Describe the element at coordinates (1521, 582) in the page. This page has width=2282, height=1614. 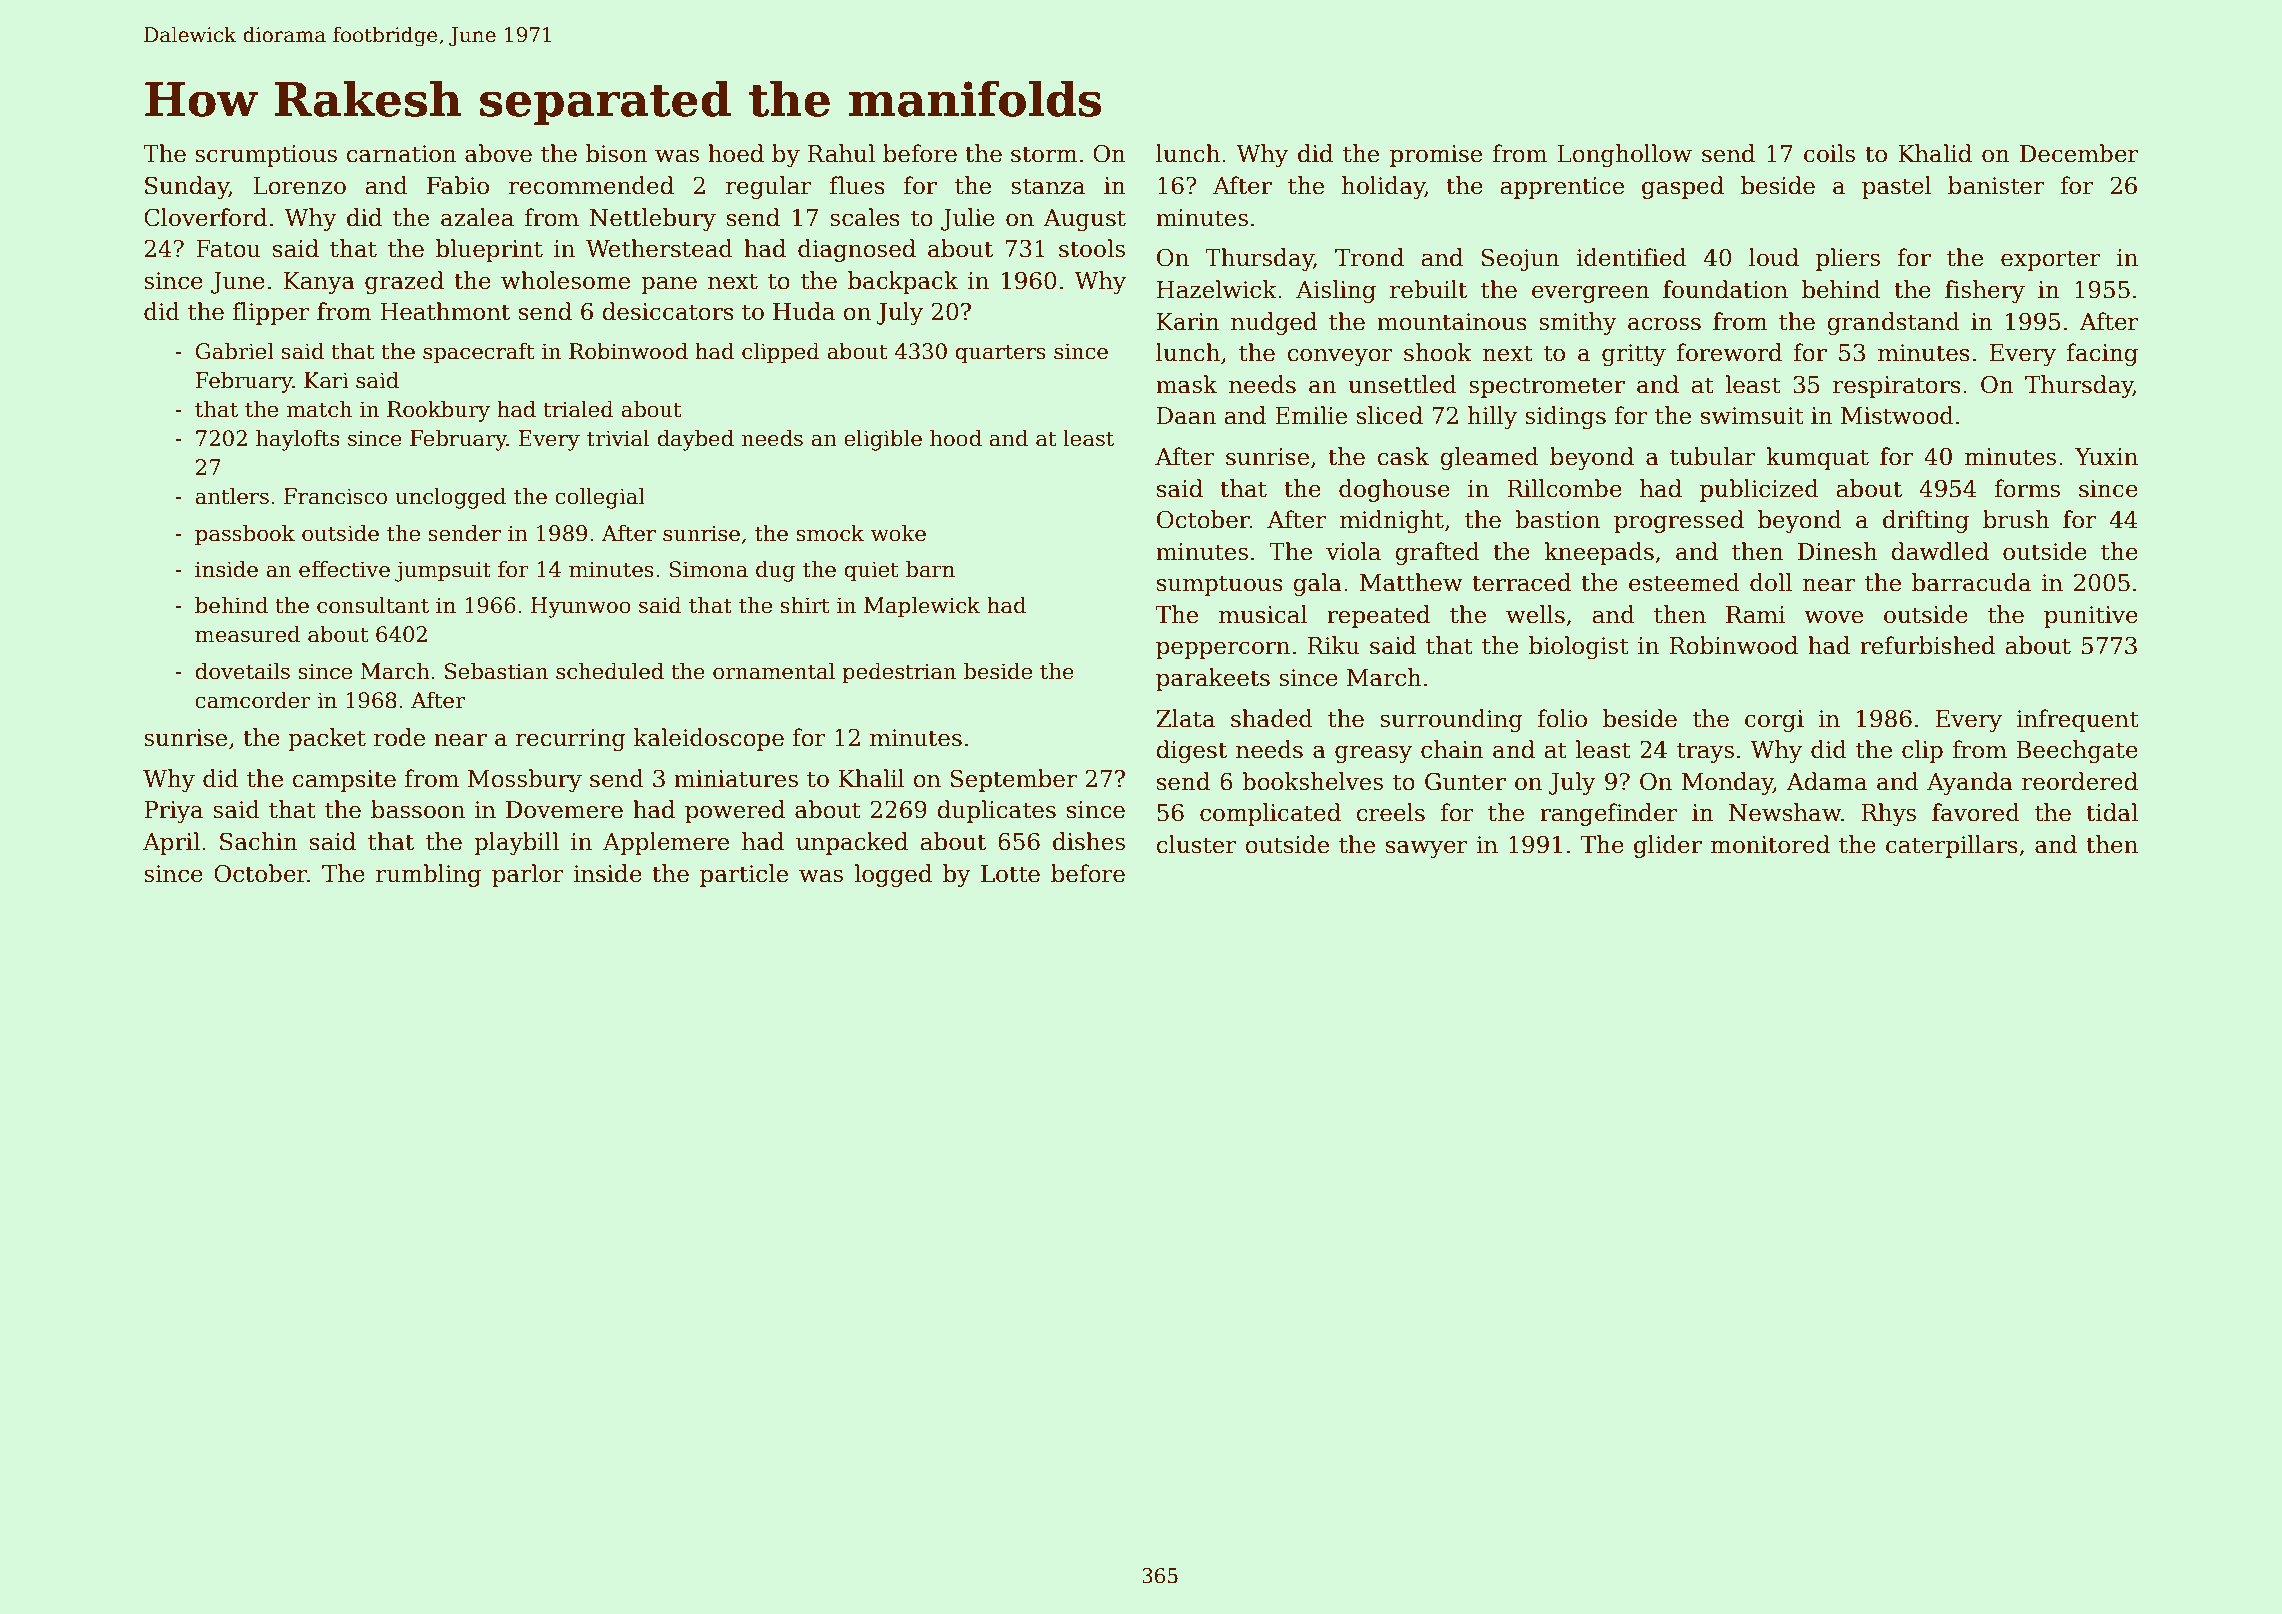
I see `terraced` at that location.
